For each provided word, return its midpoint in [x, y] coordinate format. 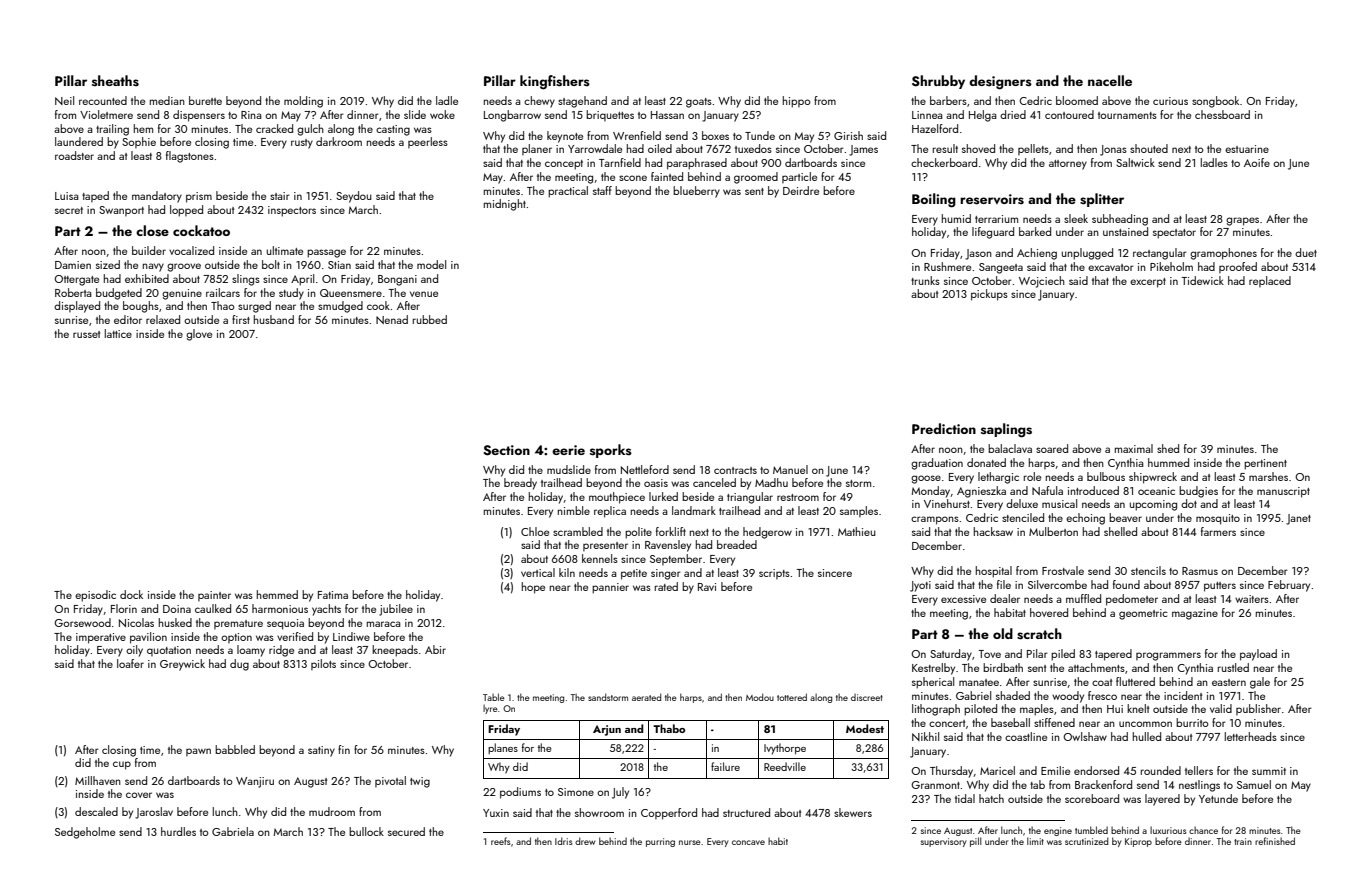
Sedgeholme [85, 833]
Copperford [669, 814]
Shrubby [938, 82]
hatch [991, 798]
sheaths [115, 81]
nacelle [1110, 80]
